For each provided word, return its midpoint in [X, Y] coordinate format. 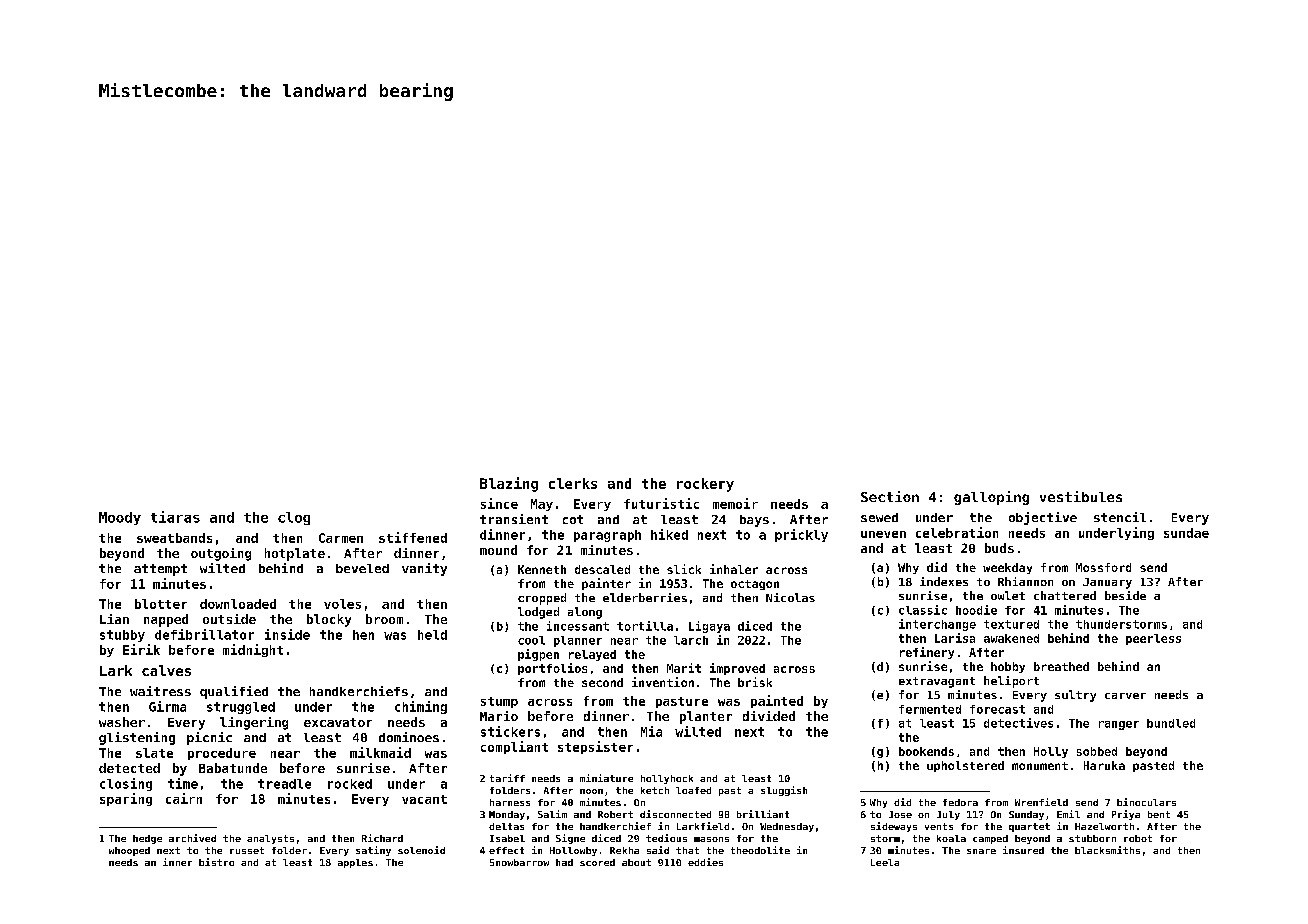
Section [890, 496]
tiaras [175, 517]
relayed [592, 655]
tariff [507, 778]
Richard [382, 838]
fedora [960, 802]
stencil [1120, 517]
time [183, 783]
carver [1125, 696]
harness [510, 802]
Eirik [141, 649]
